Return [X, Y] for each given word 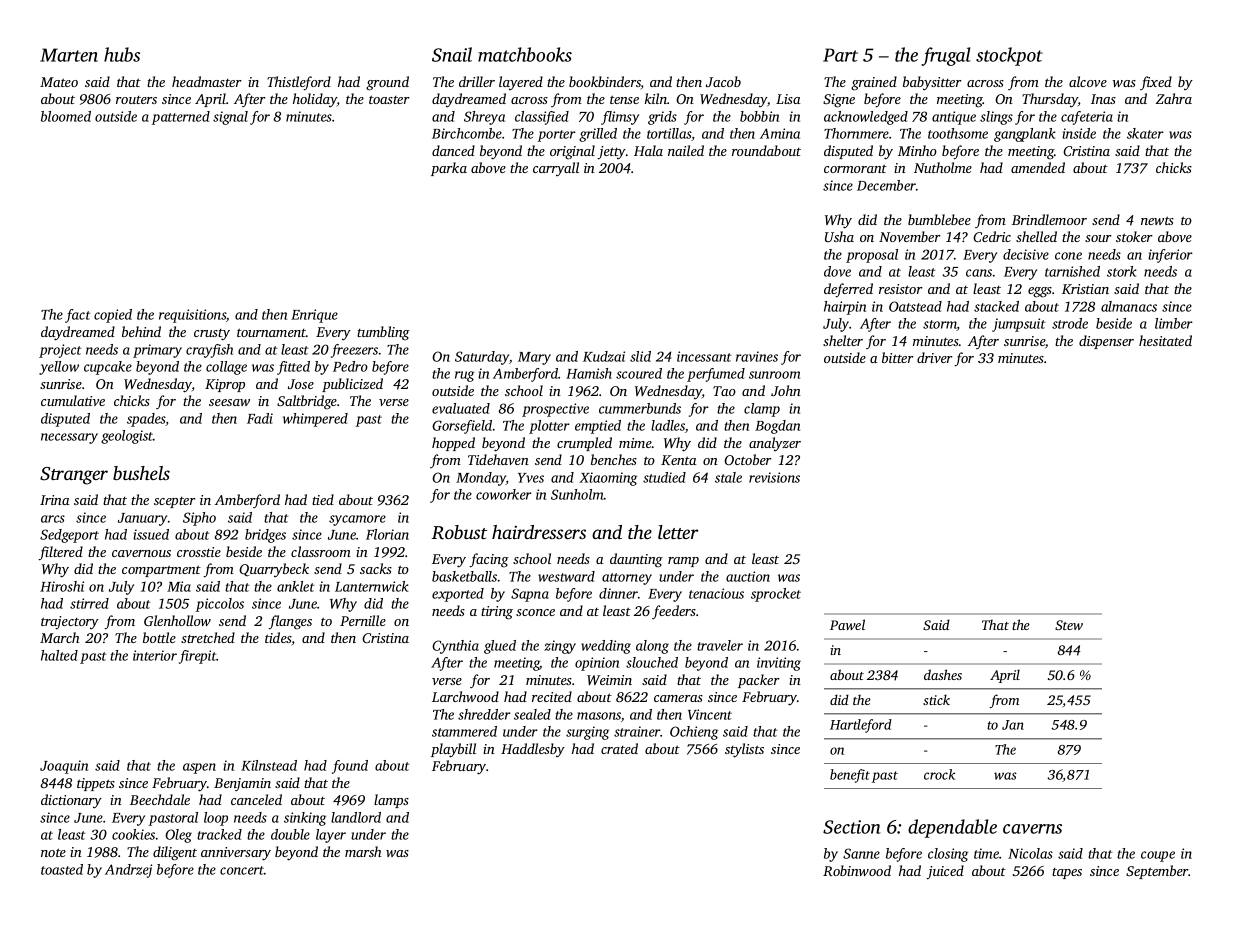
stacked [996, 306]
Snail [452, 54]
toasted [62, 869]
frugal [946, 56]
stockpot [1009, 56]
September [1157, 872]
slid [640, 356]
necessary [69, 438]
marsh [363, 851]
